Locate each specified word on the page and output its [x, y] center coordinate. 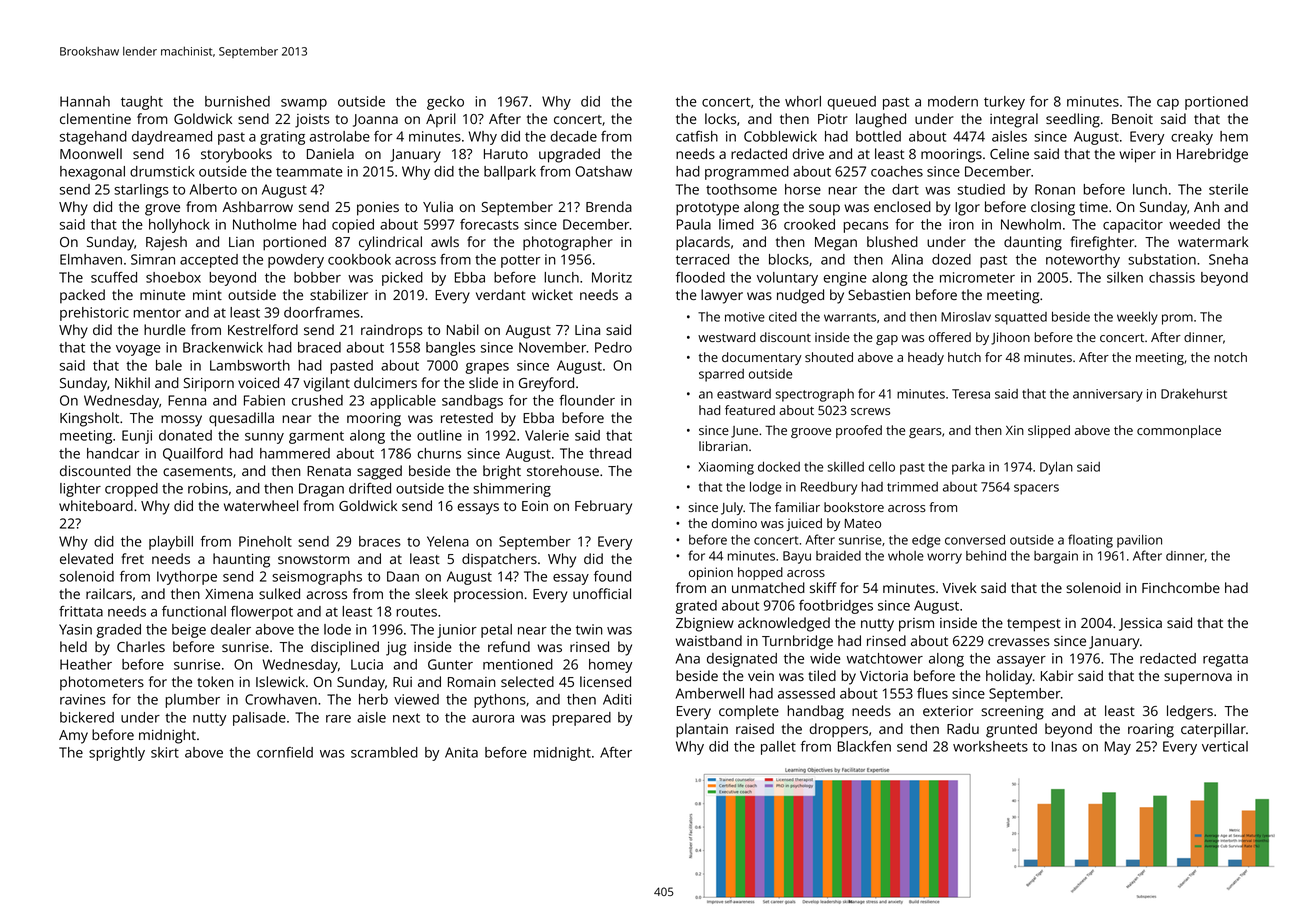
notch [1230, 357]
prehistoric [94, 314]
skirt [165, 752]
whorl [803, 101]
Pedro [613, 347]
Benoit [1132, 119]
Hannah [85, 101]
